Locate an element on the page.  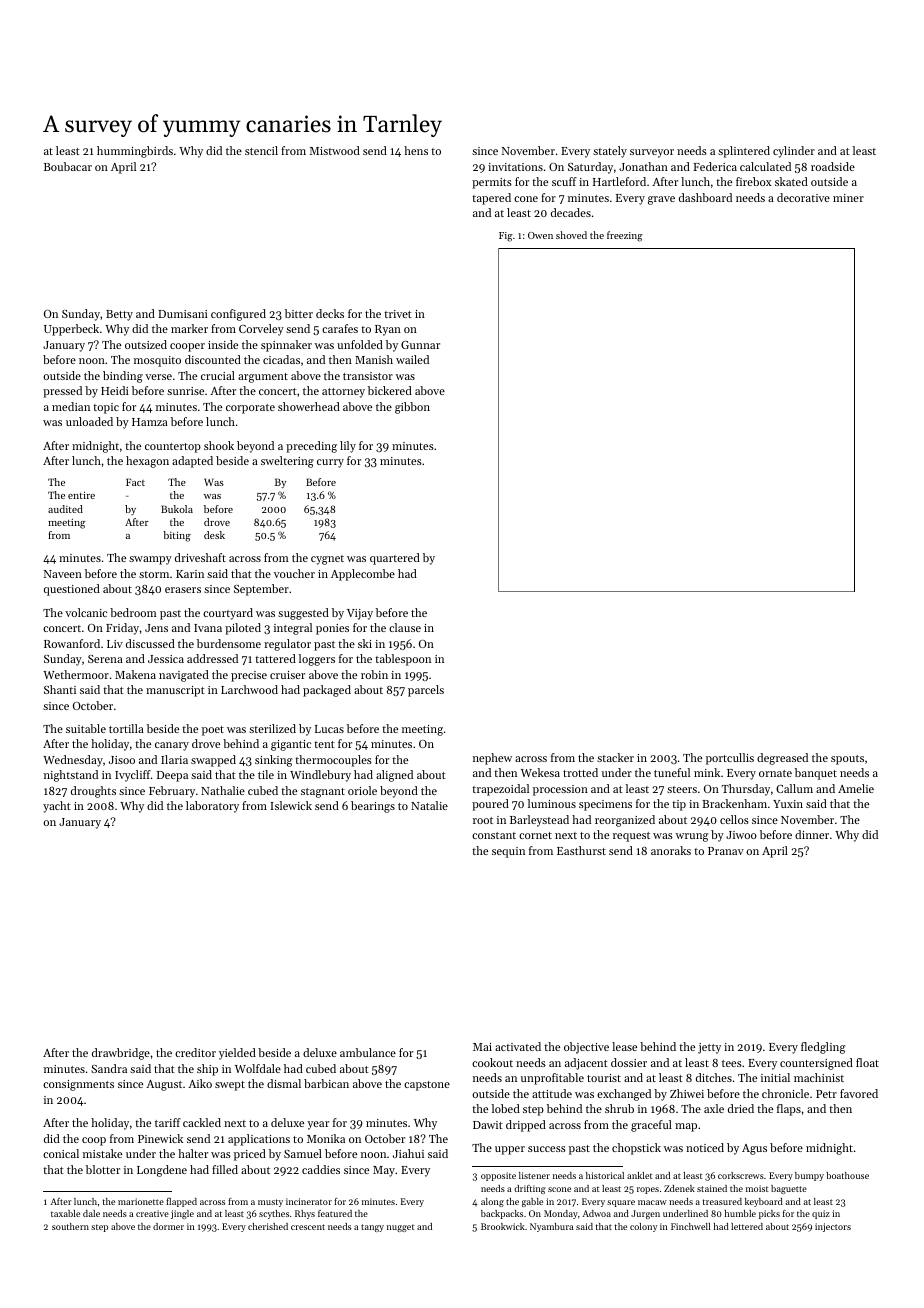
fledgling is located at coordinates (823, 1048).
